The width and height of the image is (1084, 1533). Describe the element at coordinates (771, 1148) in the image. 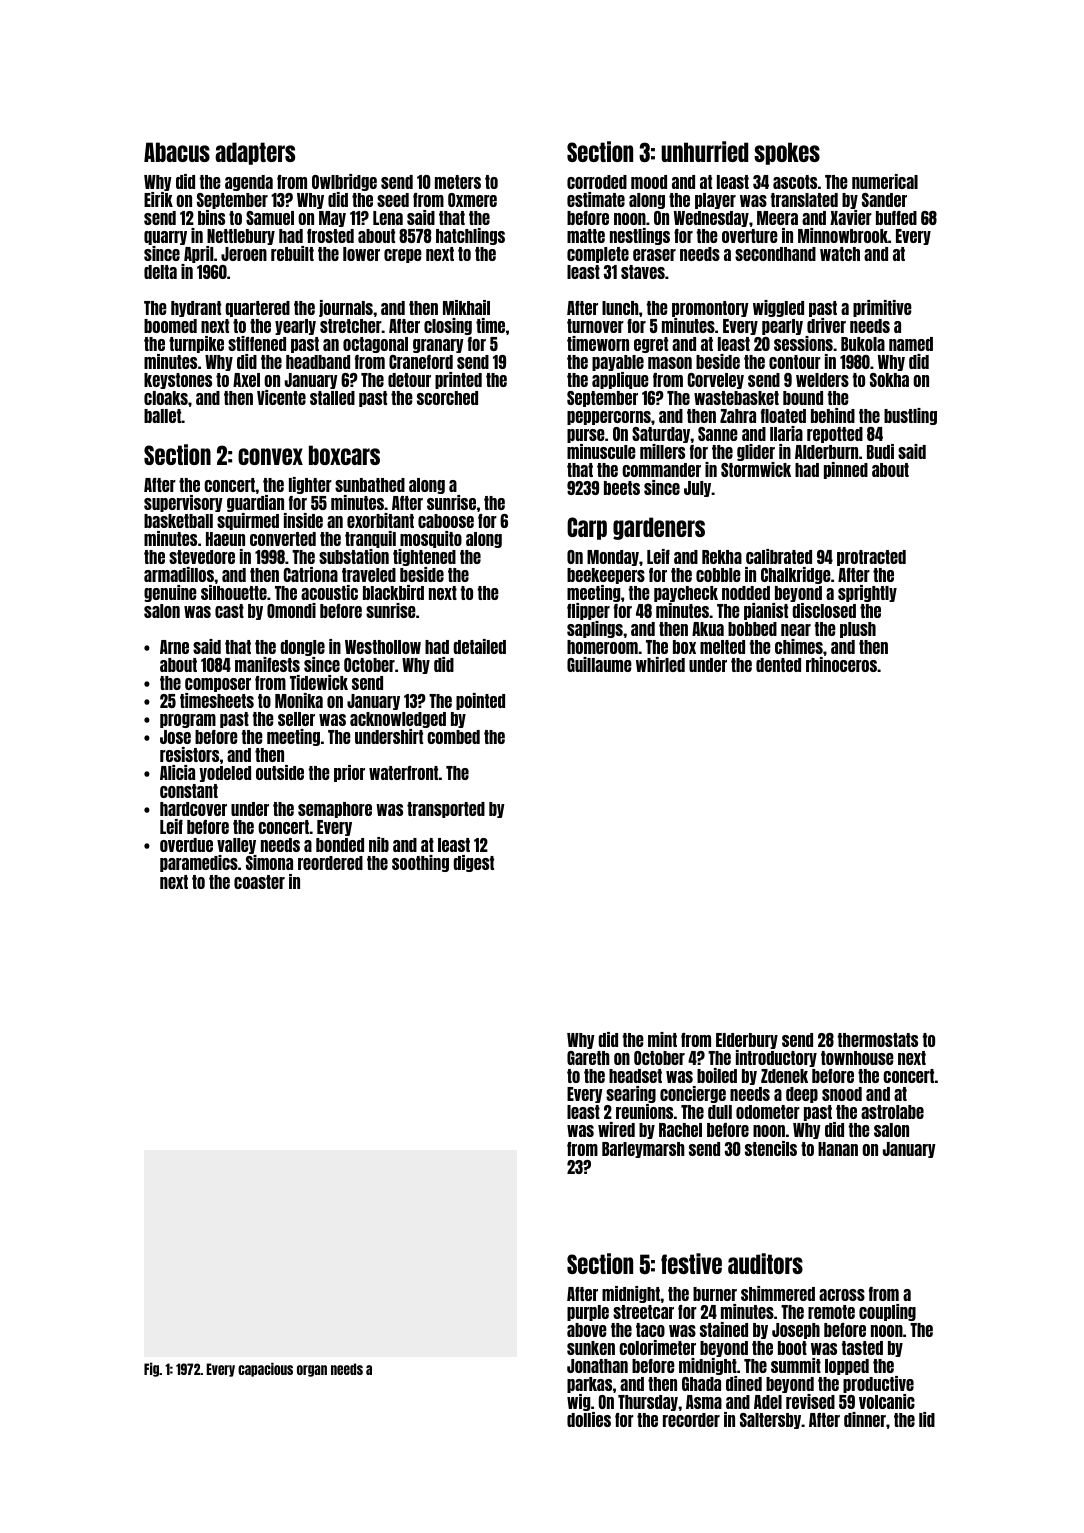

I see `stencils` at that location.
